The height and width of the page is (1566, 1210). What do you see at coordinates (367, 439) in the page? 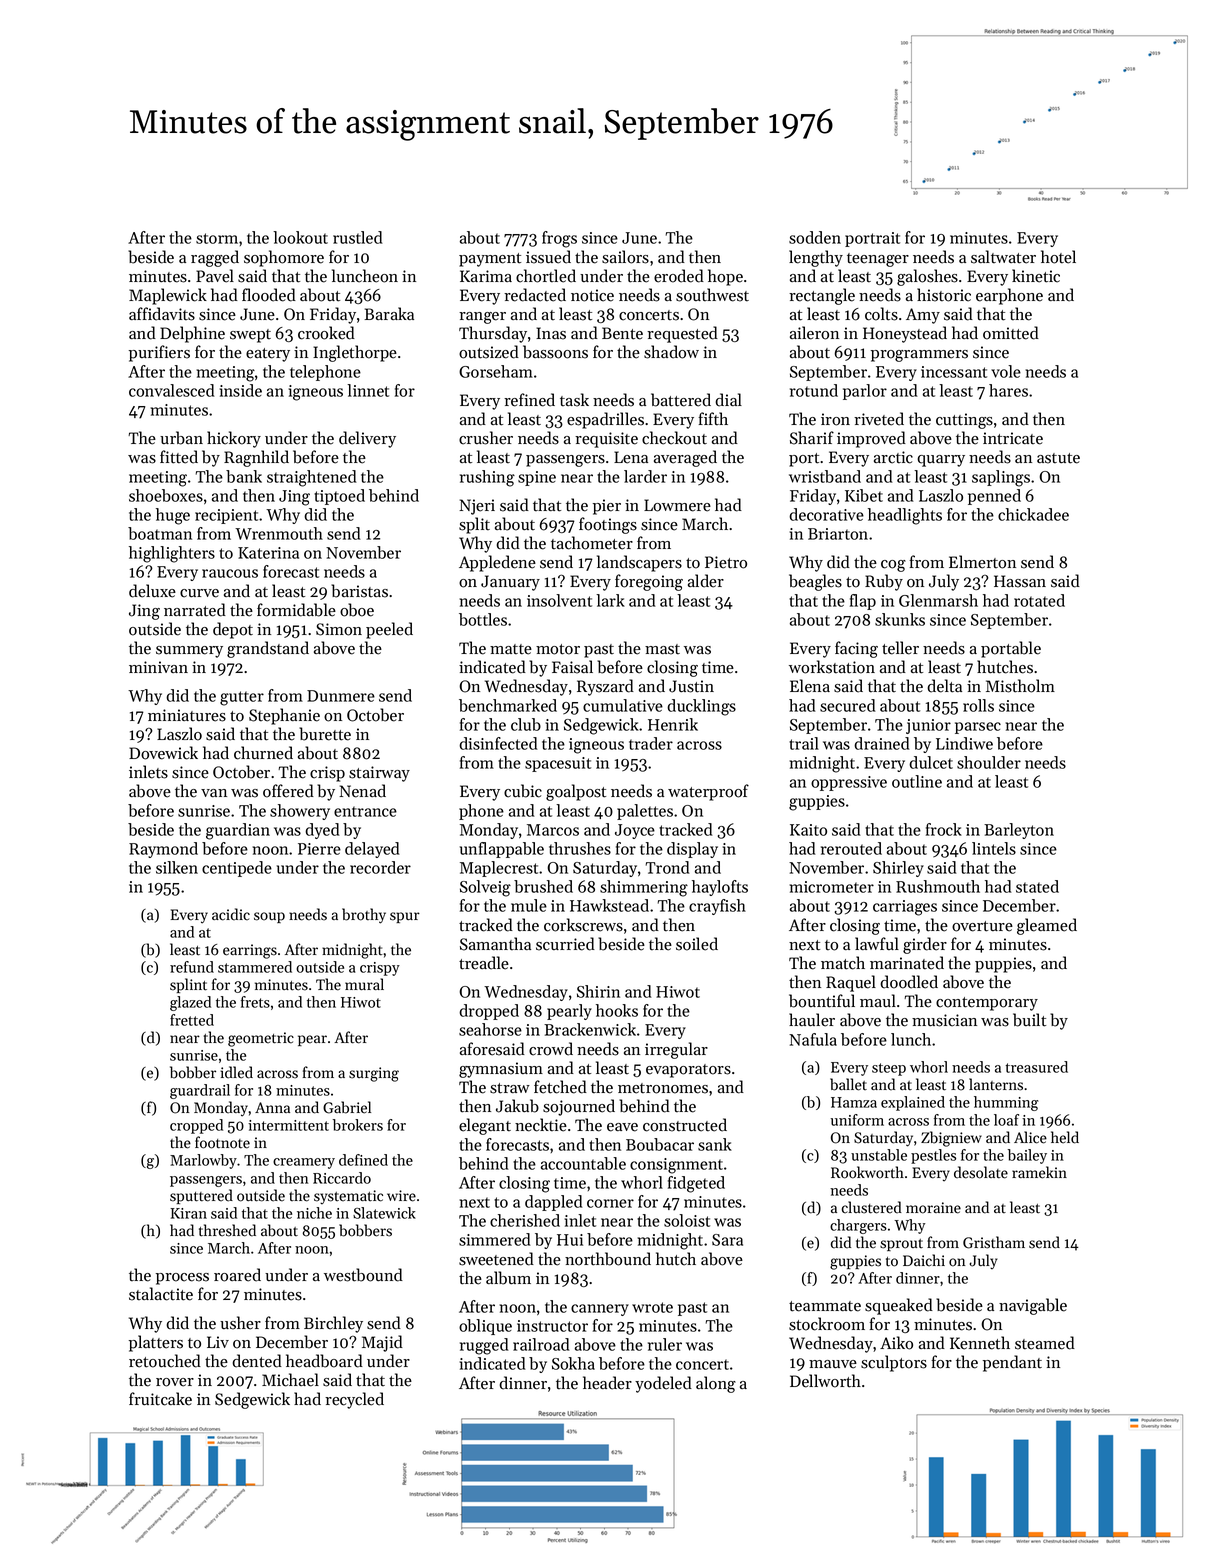
I see `delivery` at bounding box center [367, 439].
